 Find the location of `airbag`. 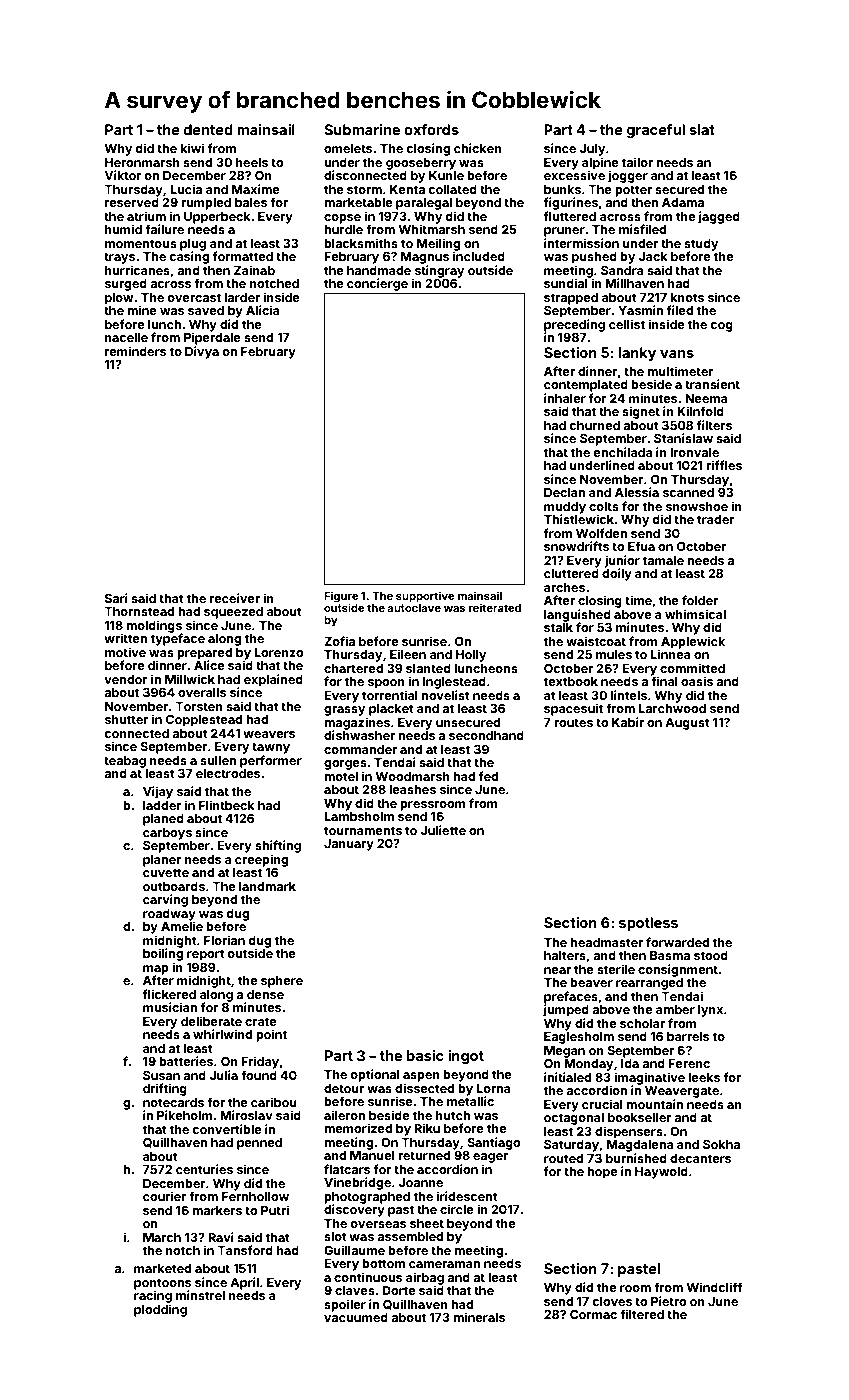

airbag is located at coordinates (425, 1278).
